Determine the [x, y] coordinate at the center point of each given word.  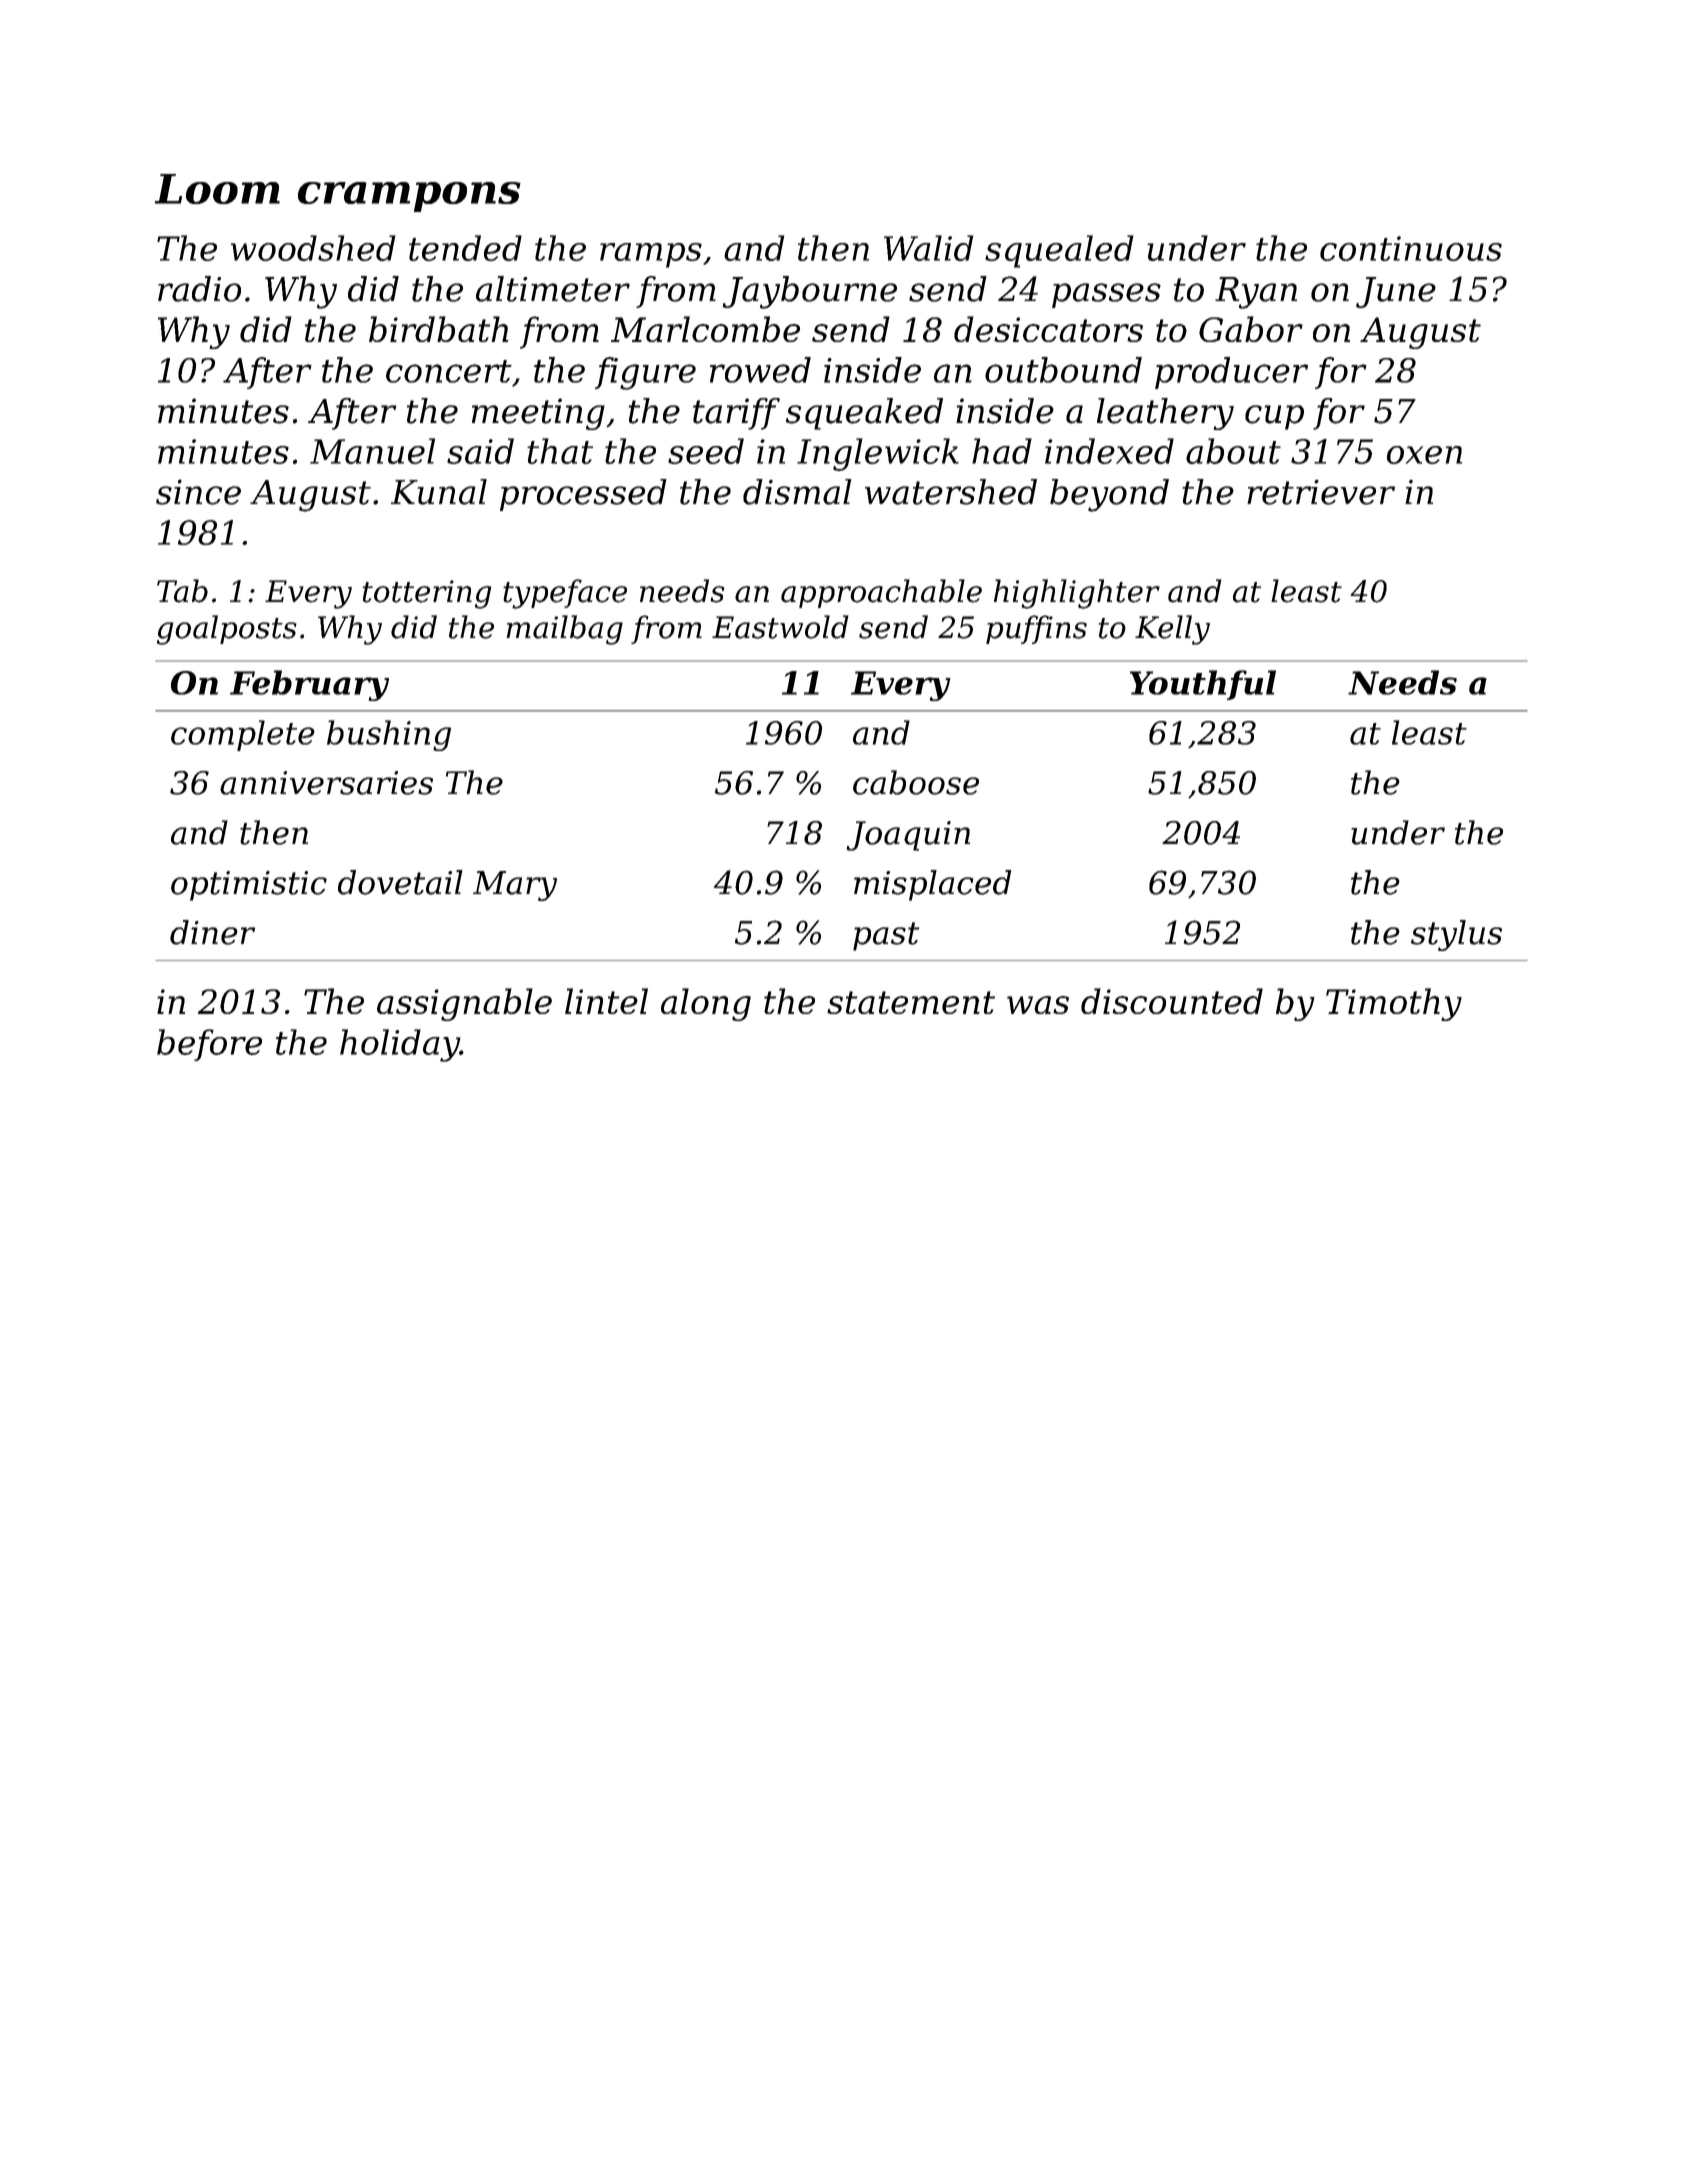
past [886, 936]
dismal [797, 492]
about [1233, 451]
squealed [1059, 251]
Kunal [439, 492]
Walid [928, 248]
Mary [515, 886]
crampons [409, 197]
